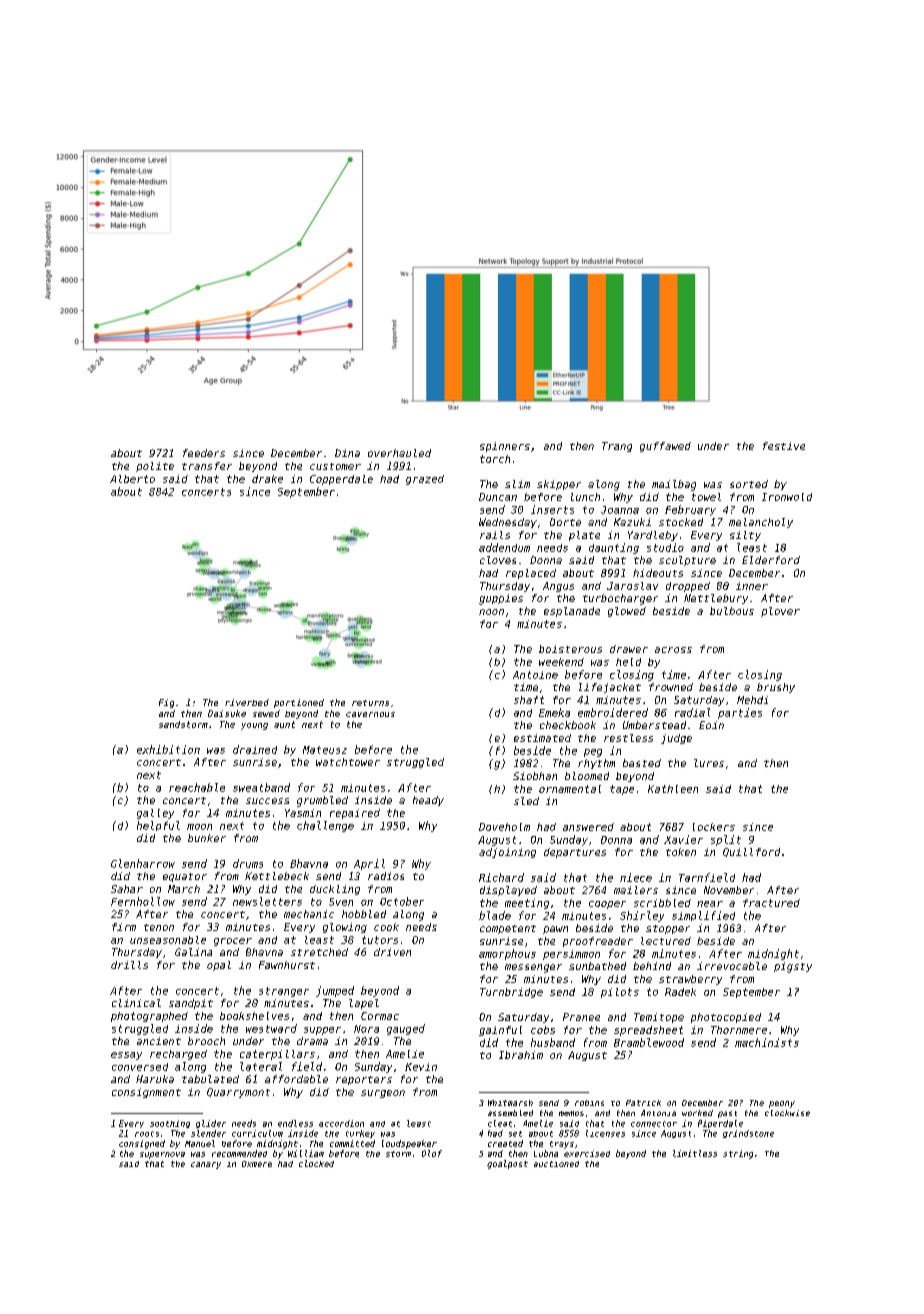  Describe the element at coordinates (703, 916) in the screenshot. I see `simplified` at that location.
